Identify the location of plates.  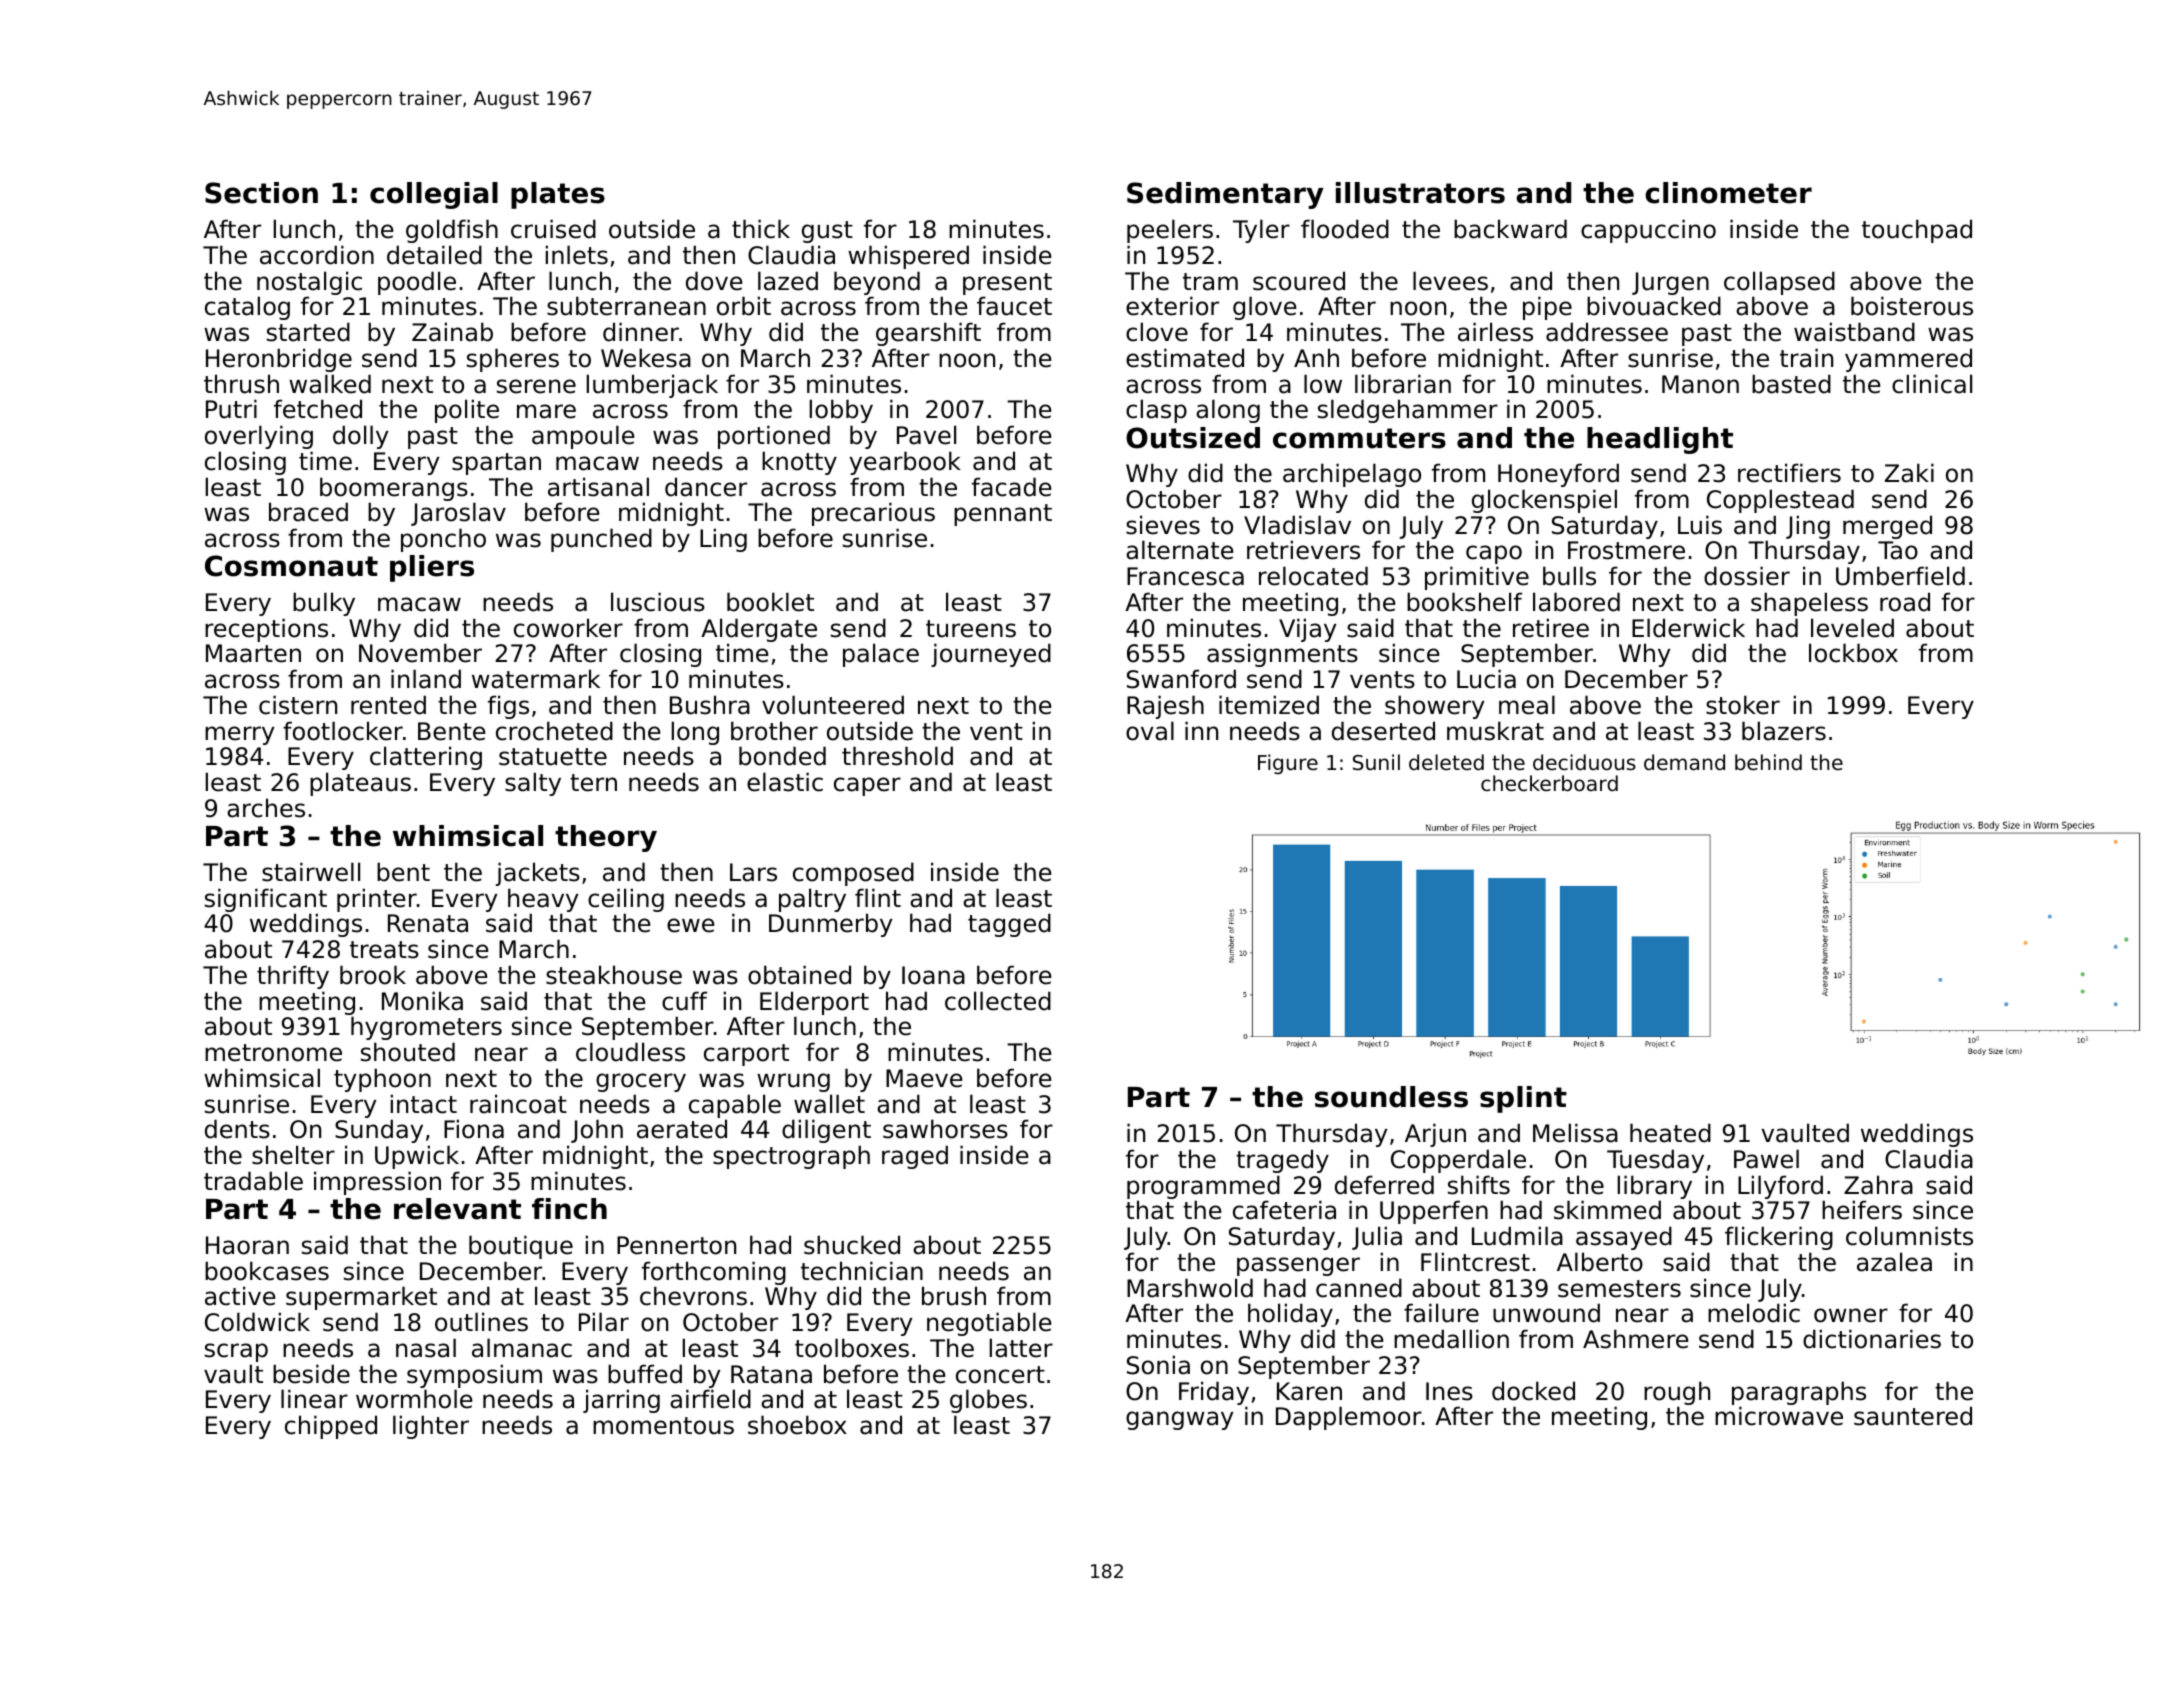
(558, 195).
